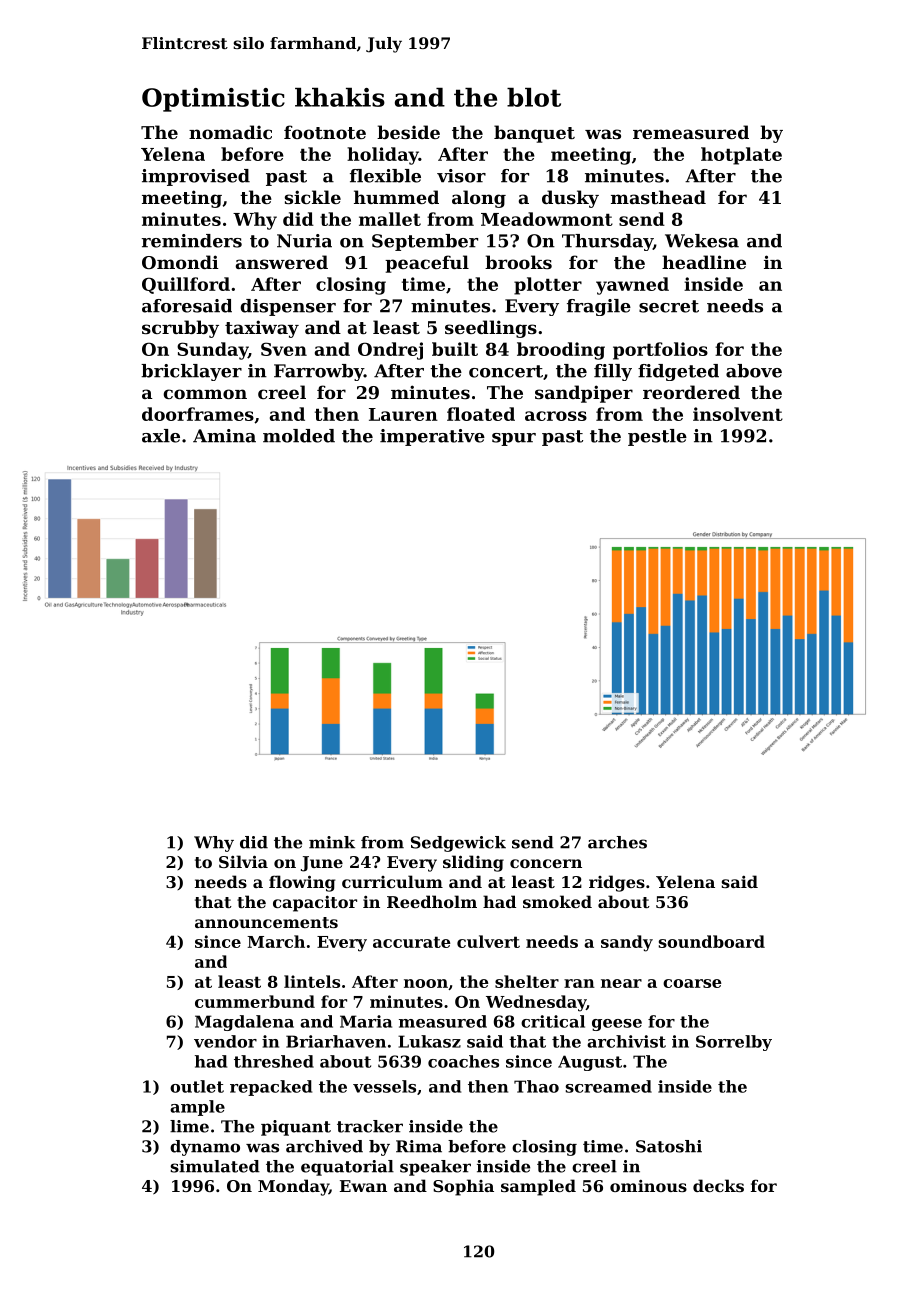 The width and height of the screenshot is (924, 1314). I want to click on outlet, so click(197, 1086).
